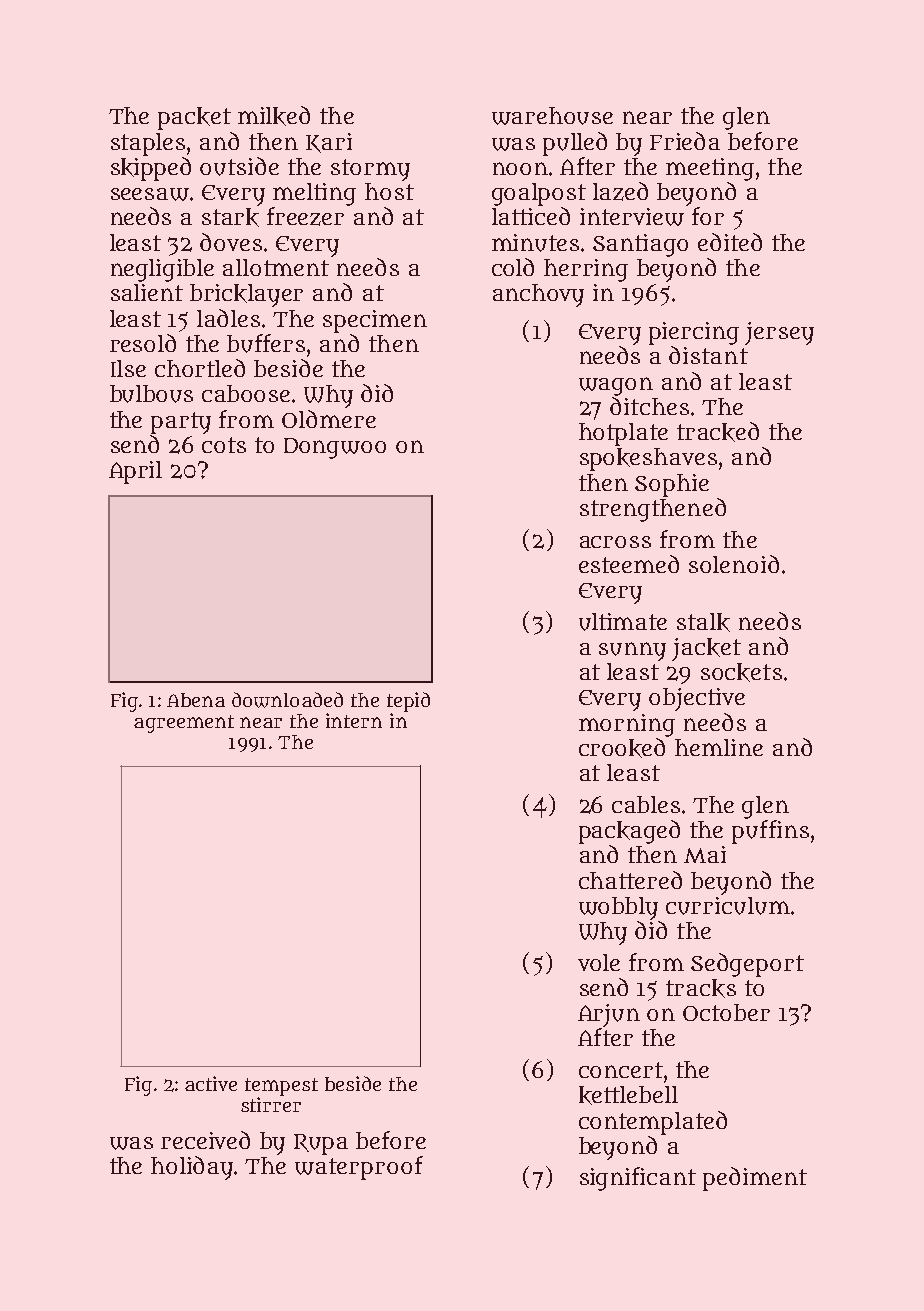 This screenshot has width=924, height=1311. Describe the element at coordinates (335, 448) in the screenshot. I see `Dongwoo` at that location.
